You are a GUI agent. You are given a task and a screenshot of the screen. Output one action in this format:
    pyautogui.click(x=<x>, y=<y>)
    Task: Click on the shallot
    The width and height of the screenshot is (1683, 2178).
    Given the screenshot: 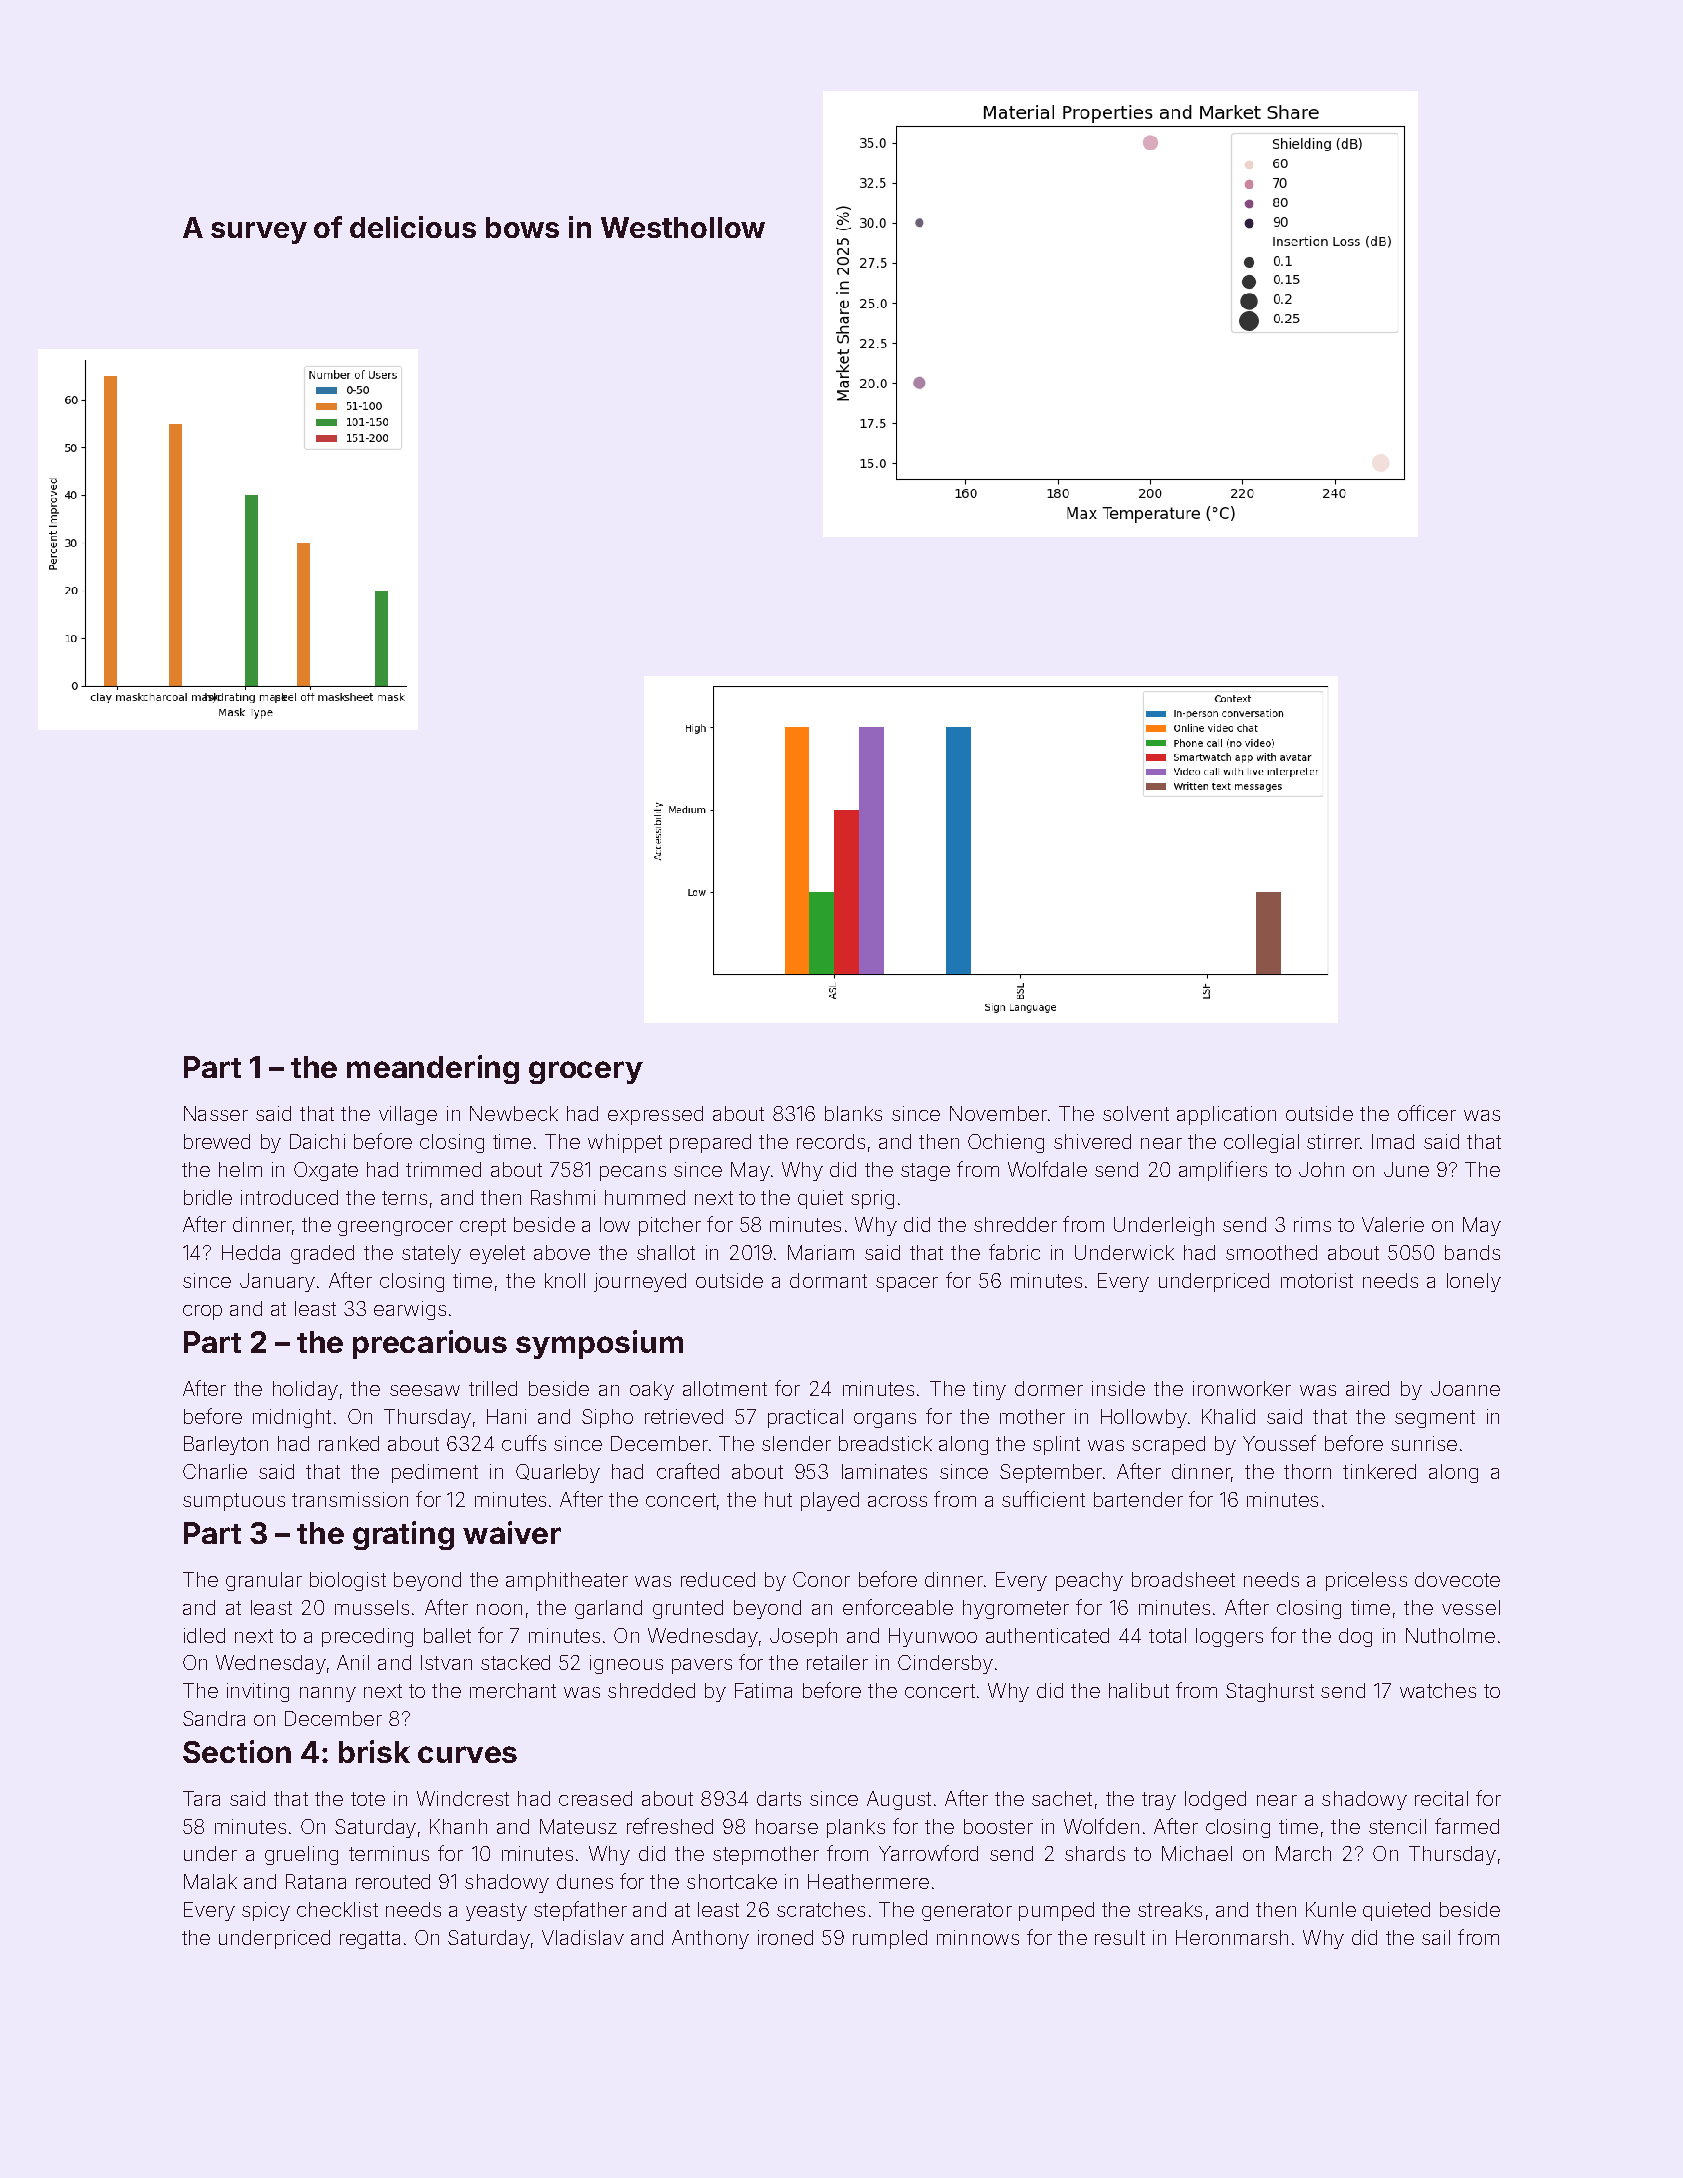 What is the action you would take?
    pyautogui.click(x=666, y=1252)
